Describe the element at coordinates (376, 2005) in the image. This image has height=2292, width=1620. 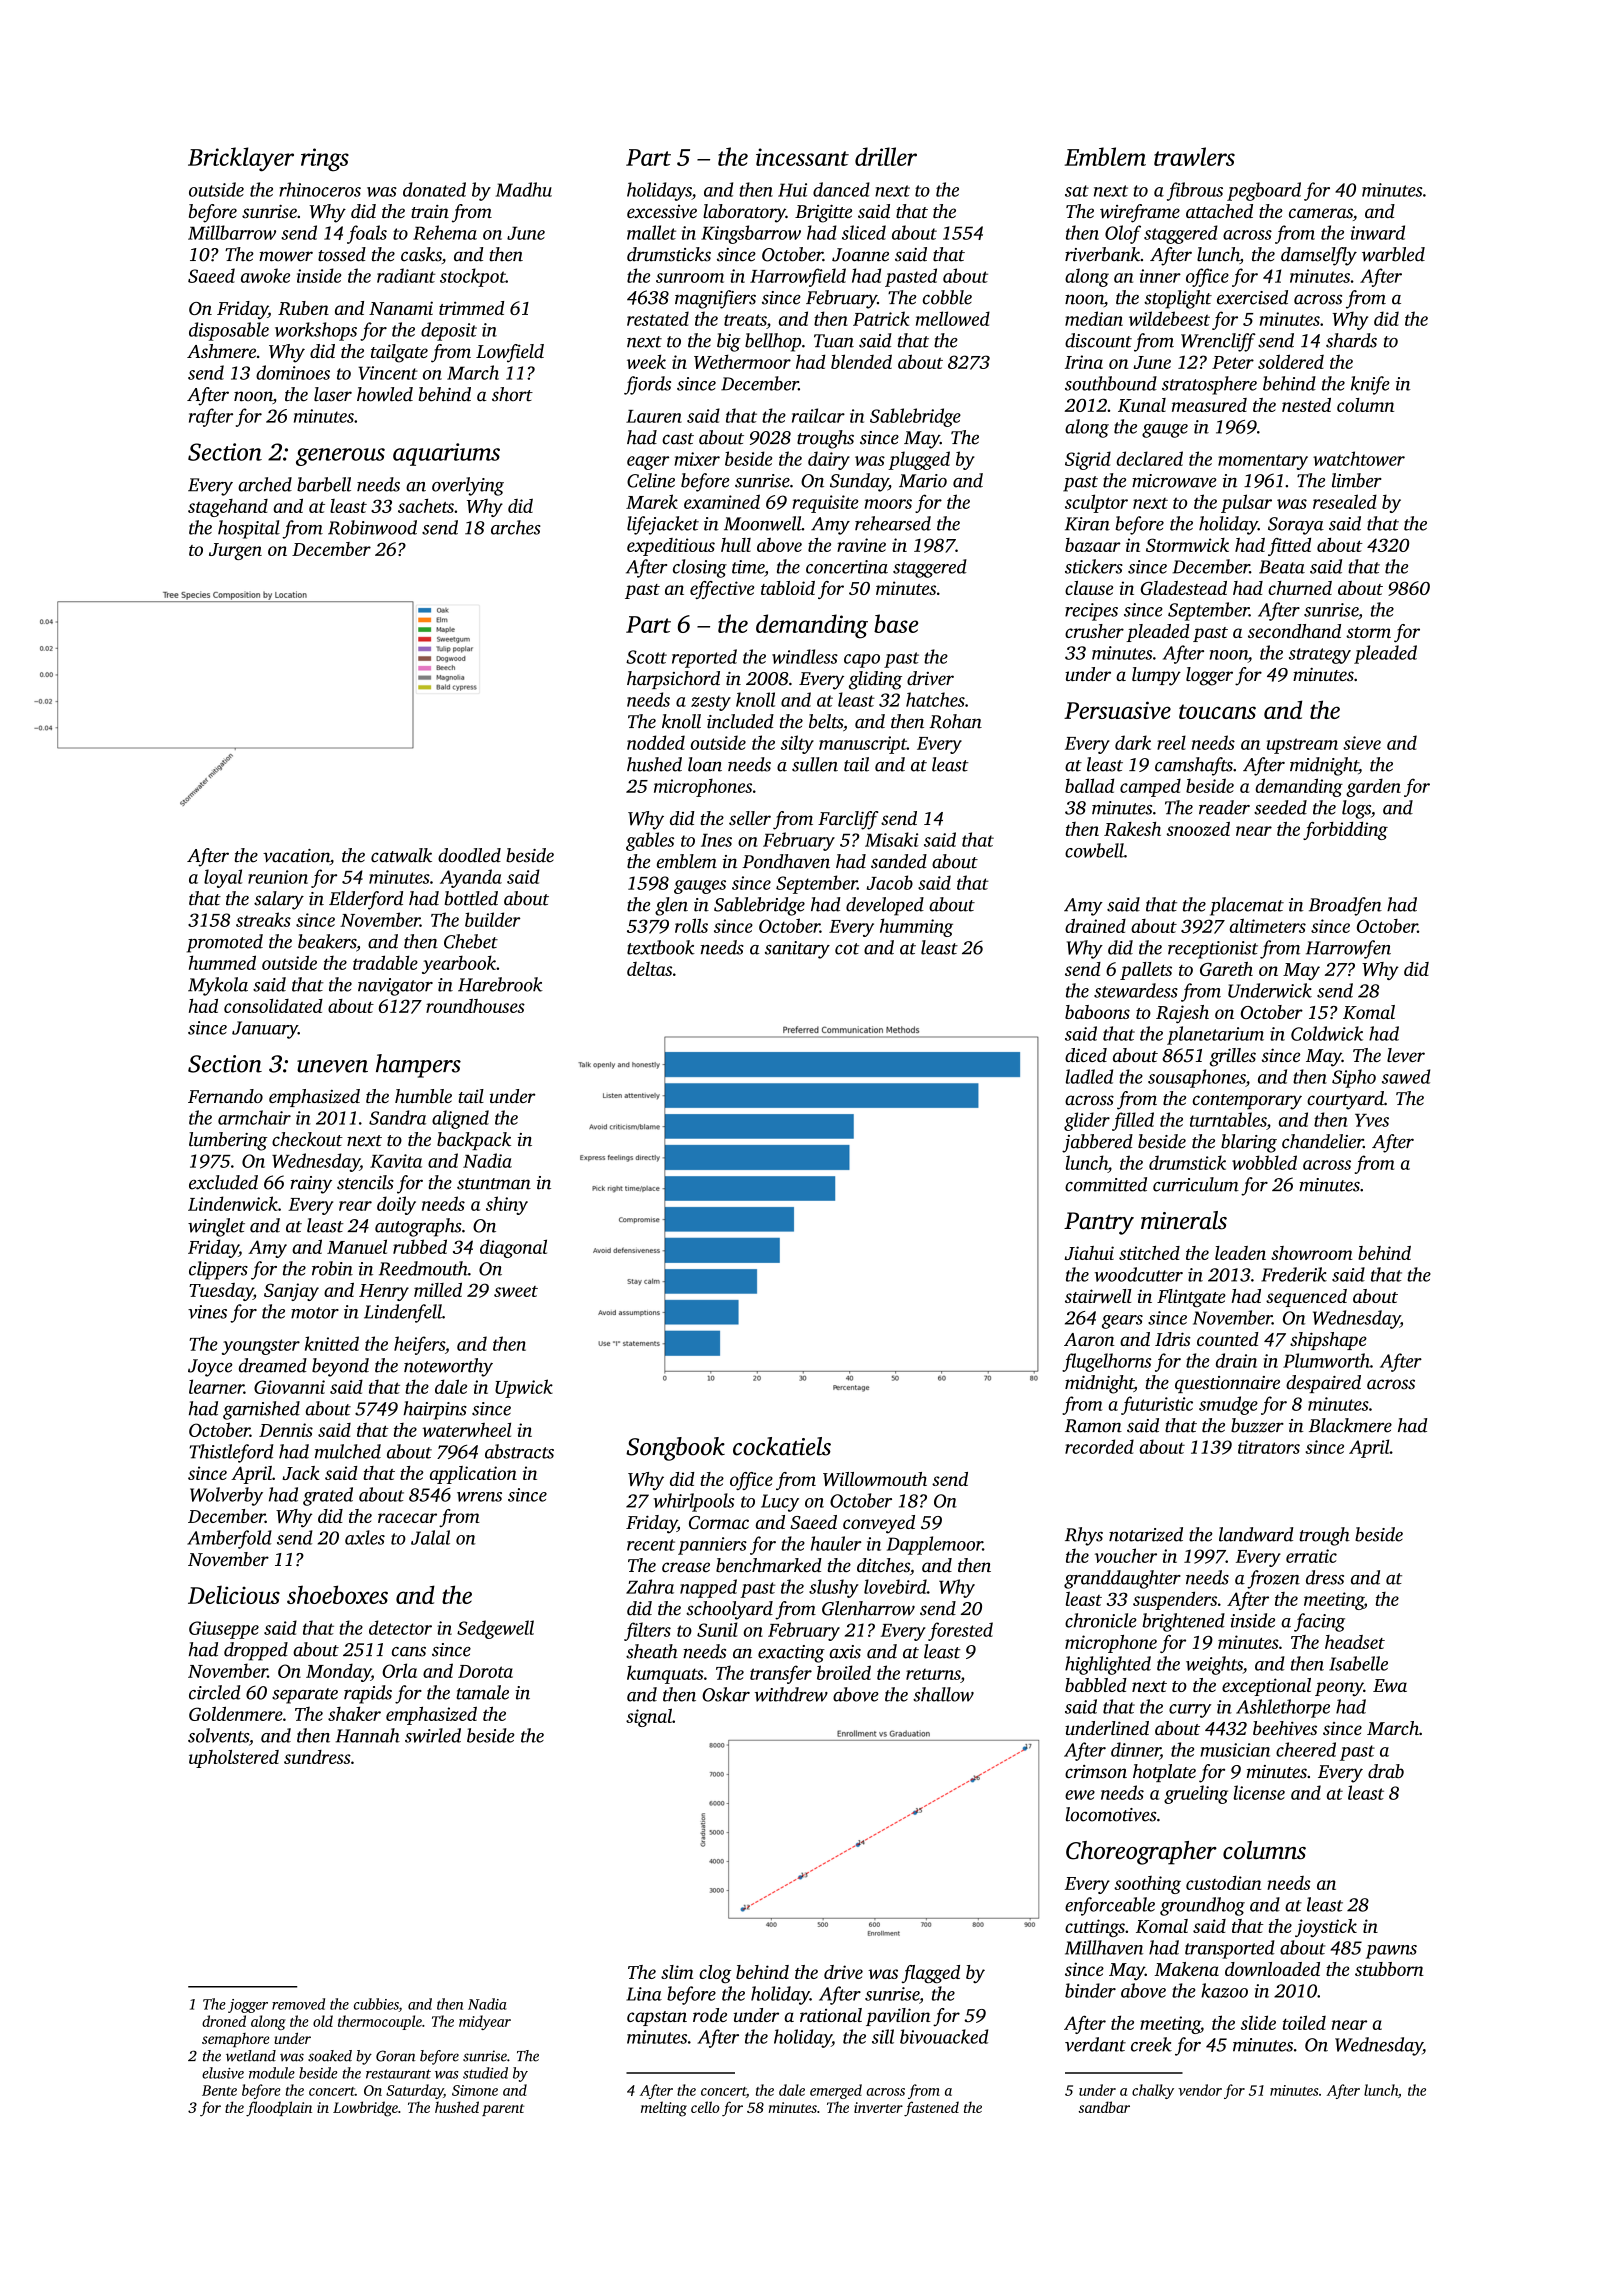
I see `cubbies` at that location.
